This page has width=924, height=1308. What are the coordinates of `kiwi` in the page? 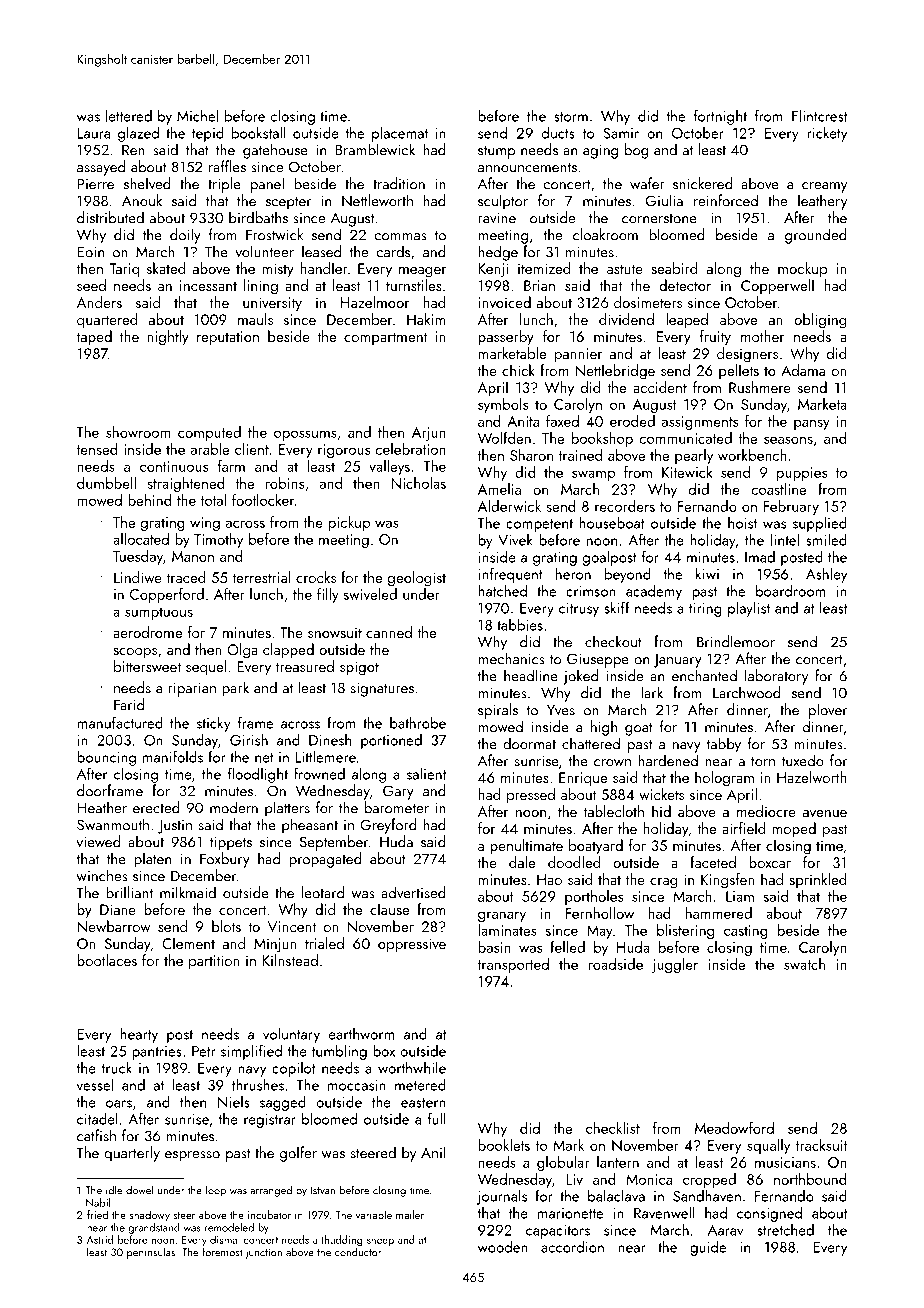 It's located at (707, 573).
